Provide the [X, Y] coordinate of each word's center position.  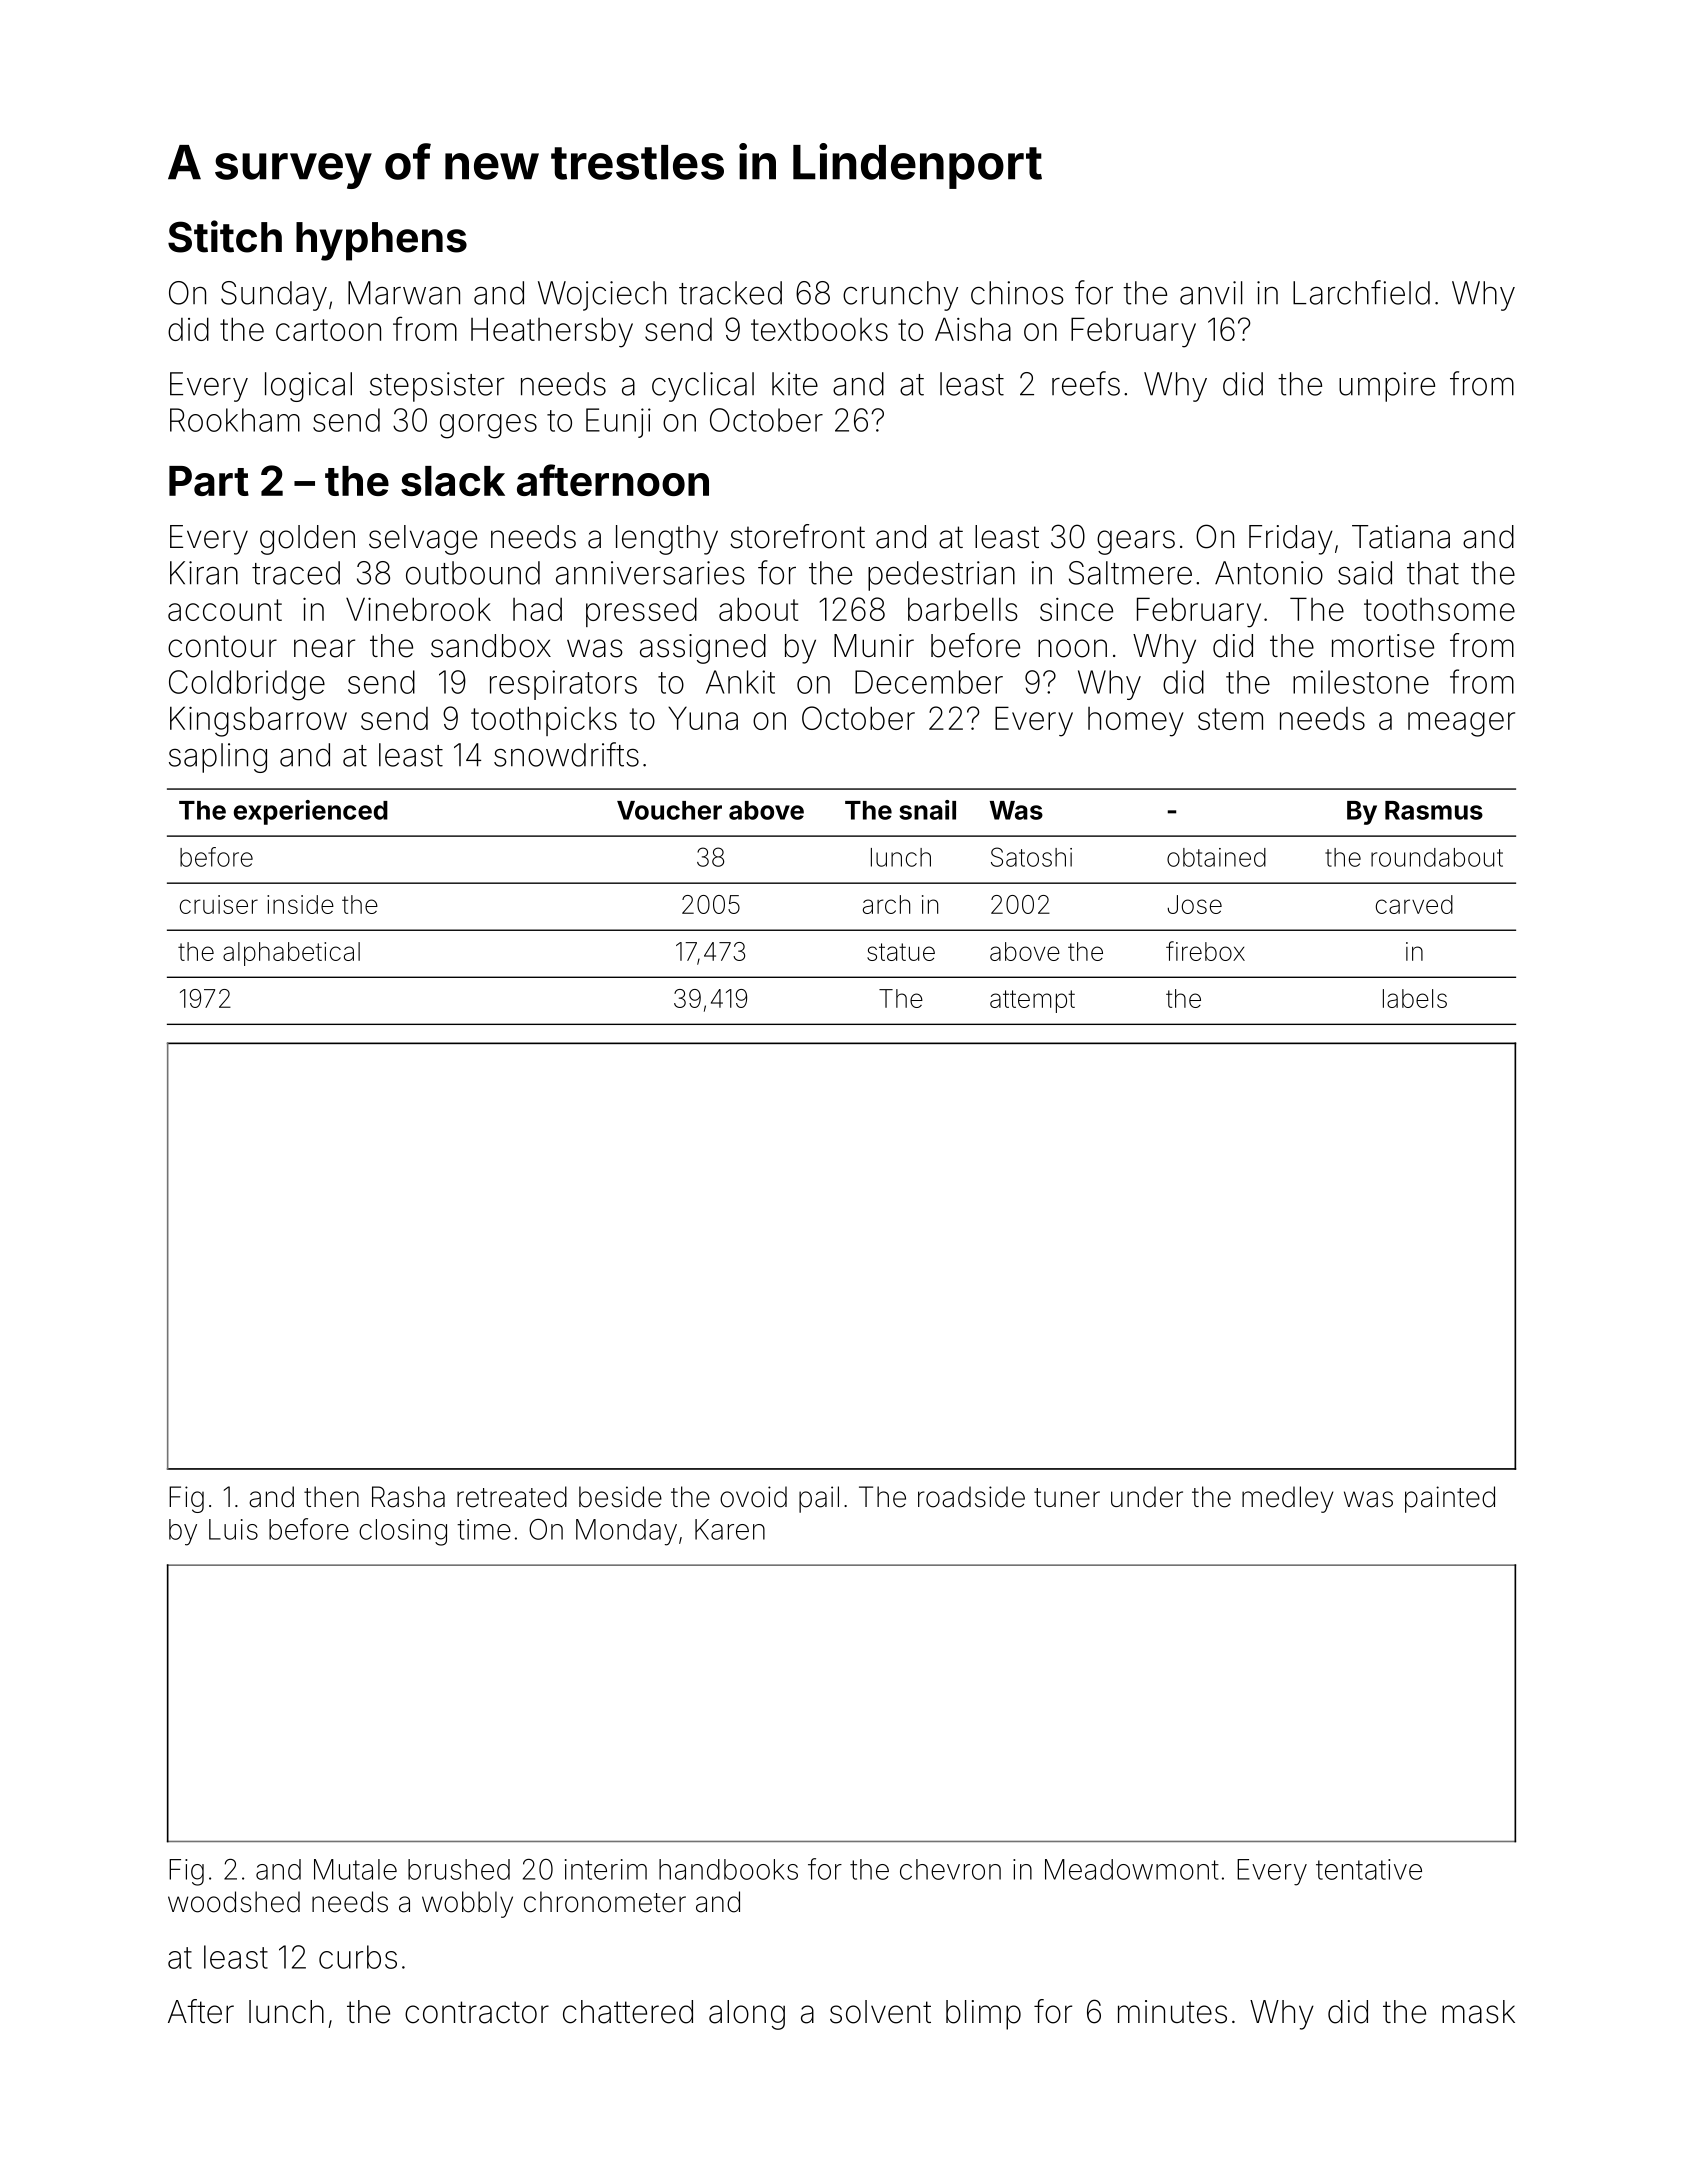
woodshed [234, 1902]
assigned [703, 649]
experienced [311, 812]
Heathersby [552, 332]
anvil [1211, 293]
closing [403, 1532]
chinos [1017, 293]
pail [819, 1499]
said [1365, 573]
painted [1450, 1499]
